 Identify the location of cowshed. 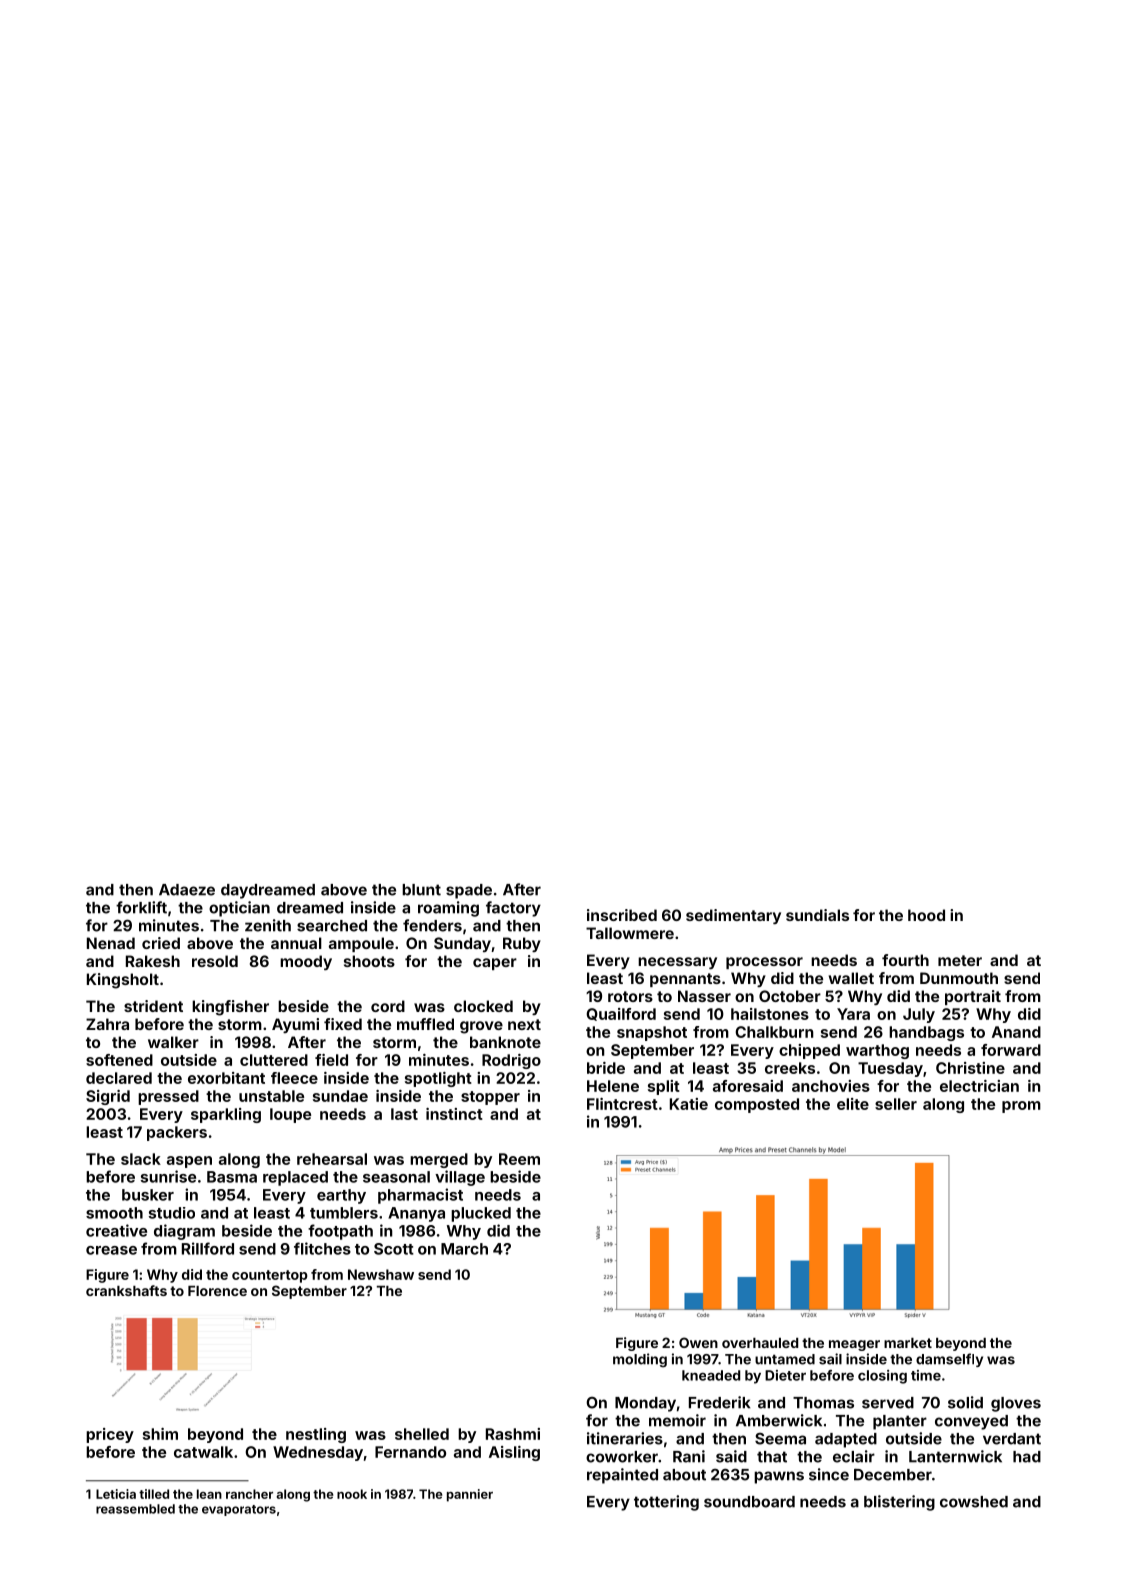
(974, 1502).
